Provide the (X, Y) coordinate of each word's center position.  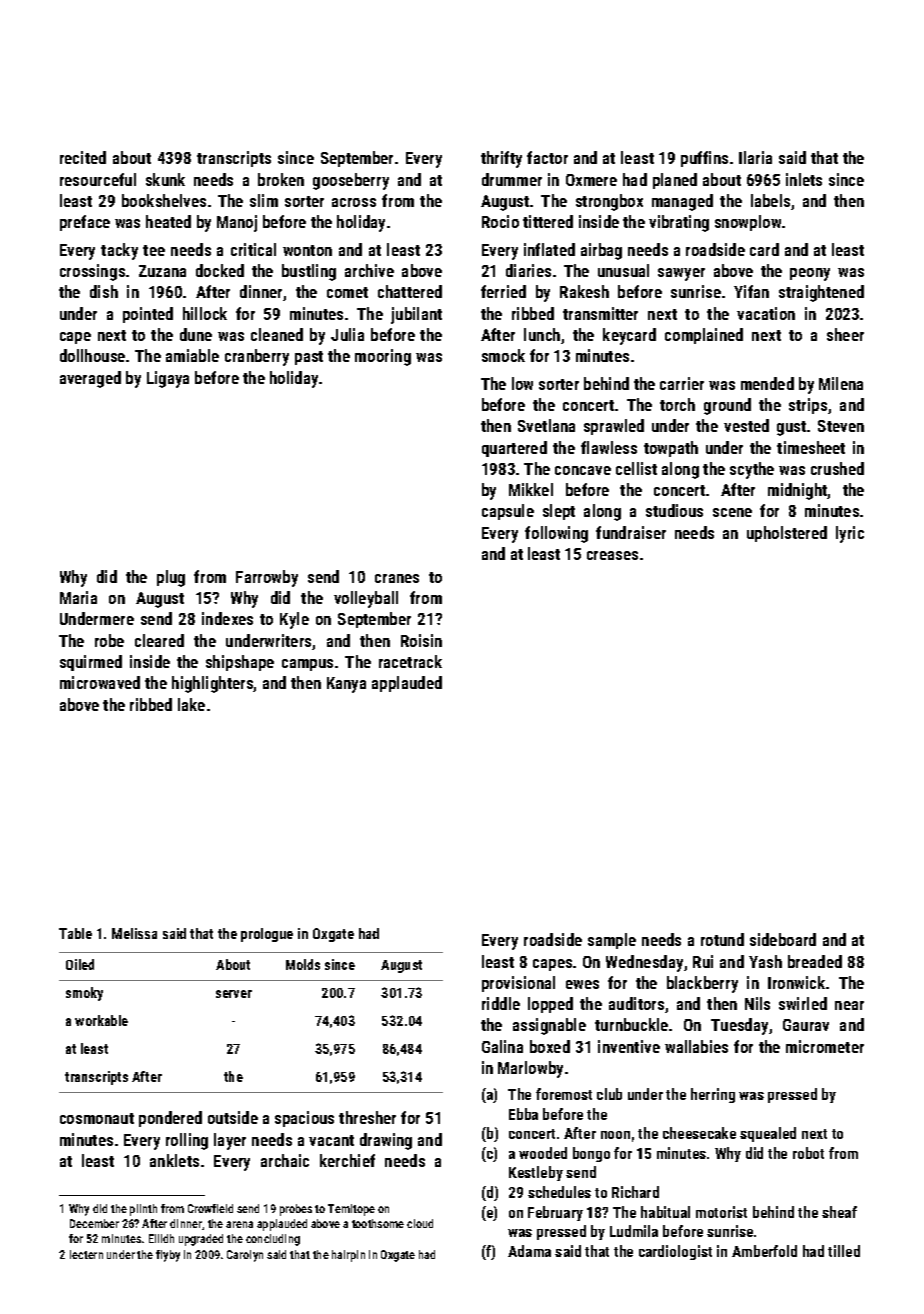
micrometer (825, 1046)
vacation (766, 313)
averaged (90, 379)
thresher (367, 1117)
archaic (285, 1160)
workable (101, 1020)
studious (674, 510)
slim (264, 200)
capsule (508, 512)
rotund (722, 939)
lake (191, 704)
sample (612, 941)
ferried (503, 291)
